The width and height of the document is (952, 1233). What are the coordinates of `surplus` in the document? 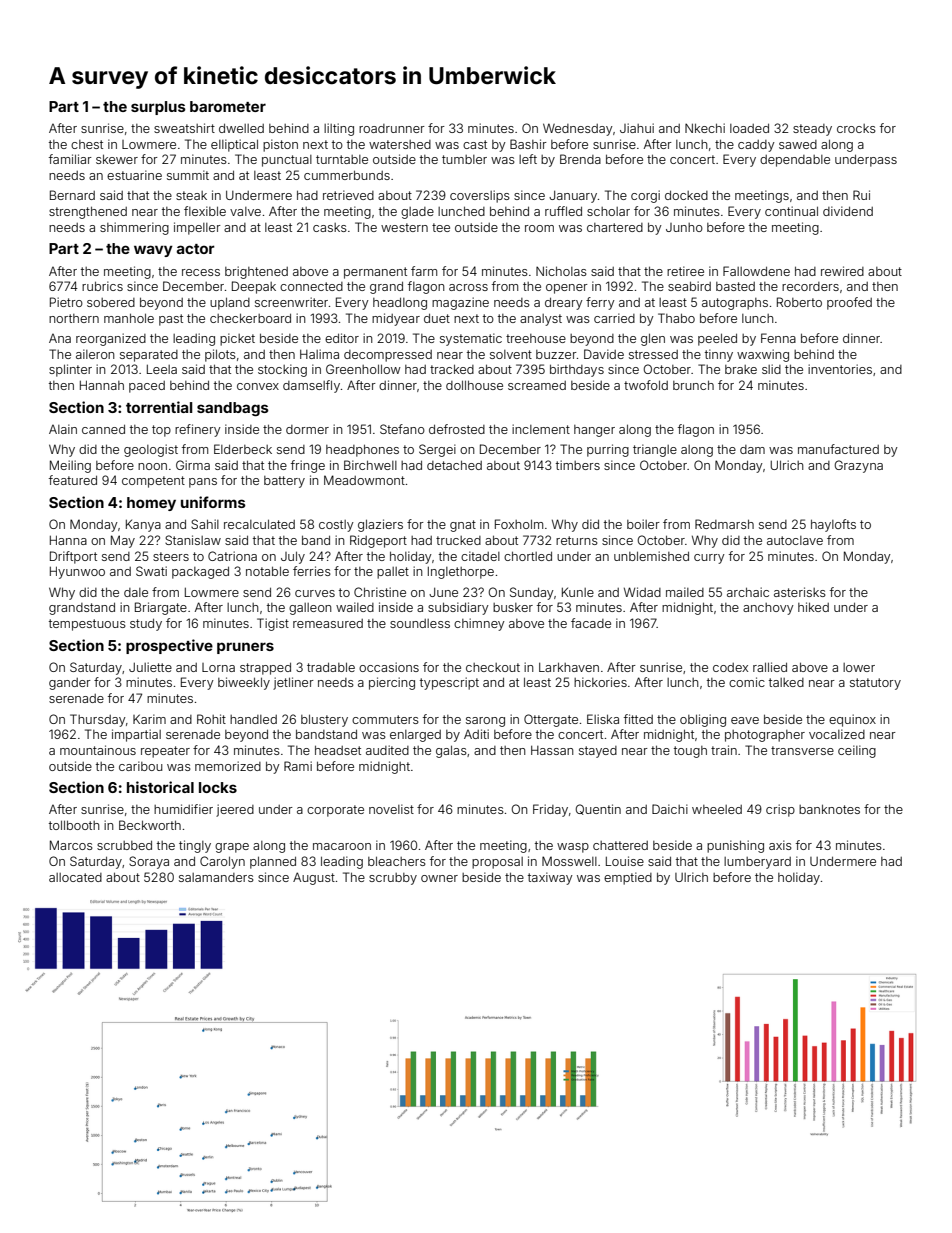 It's located at (158, 108).
